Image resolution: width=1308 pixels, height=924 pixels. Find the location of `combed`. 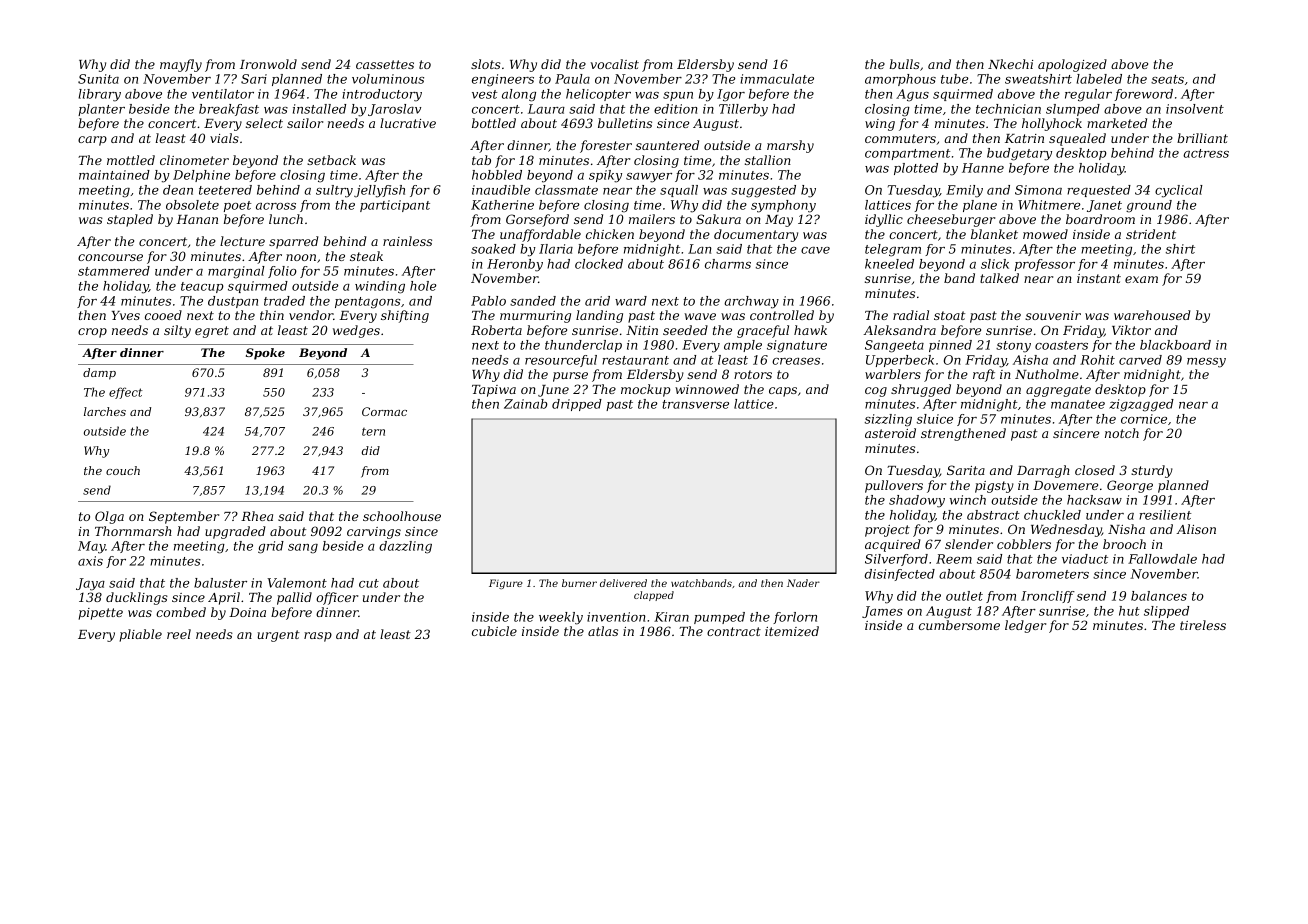

combed is located at coordinates (181, 612).
